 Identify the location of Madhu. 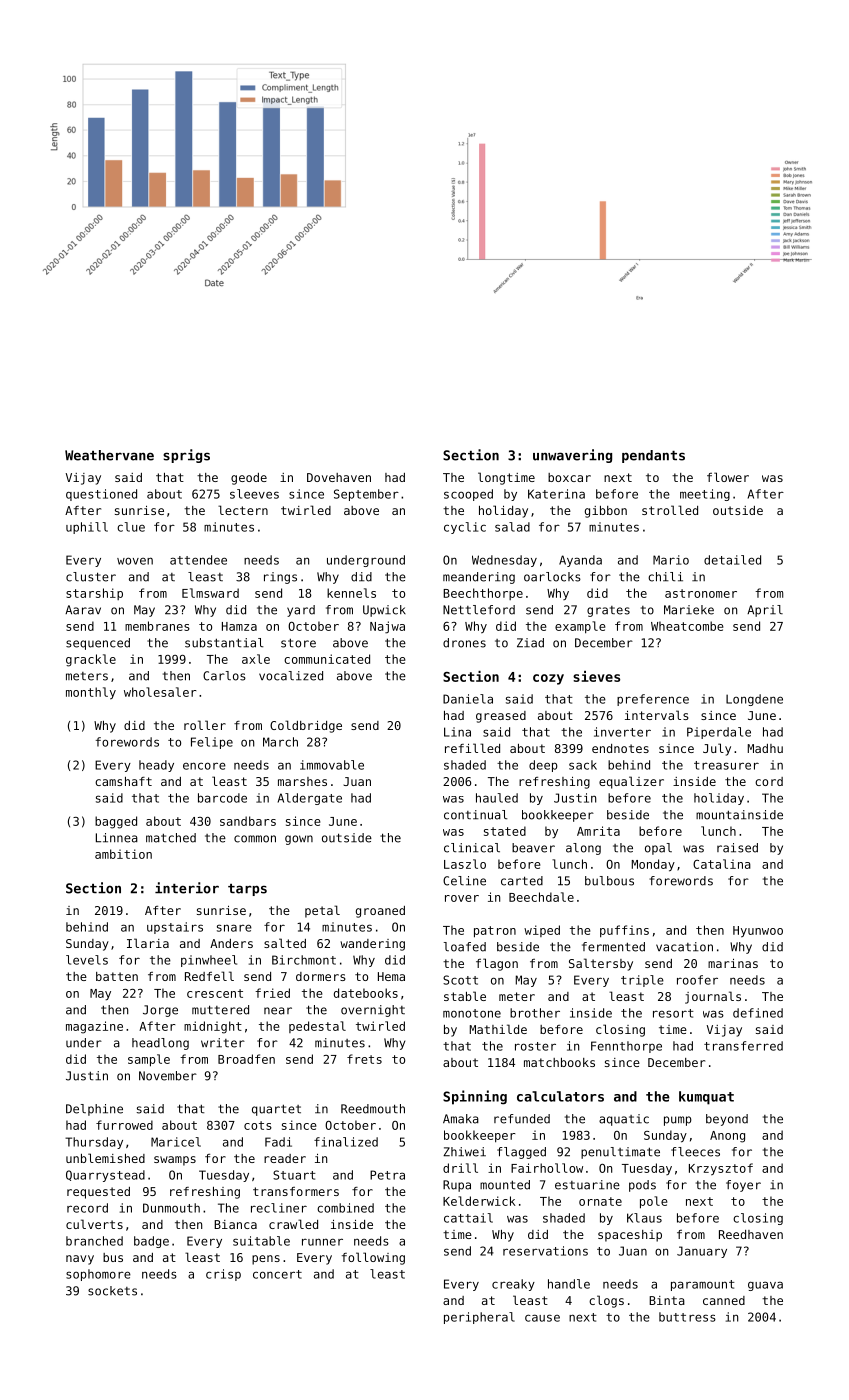
(765, 748).
